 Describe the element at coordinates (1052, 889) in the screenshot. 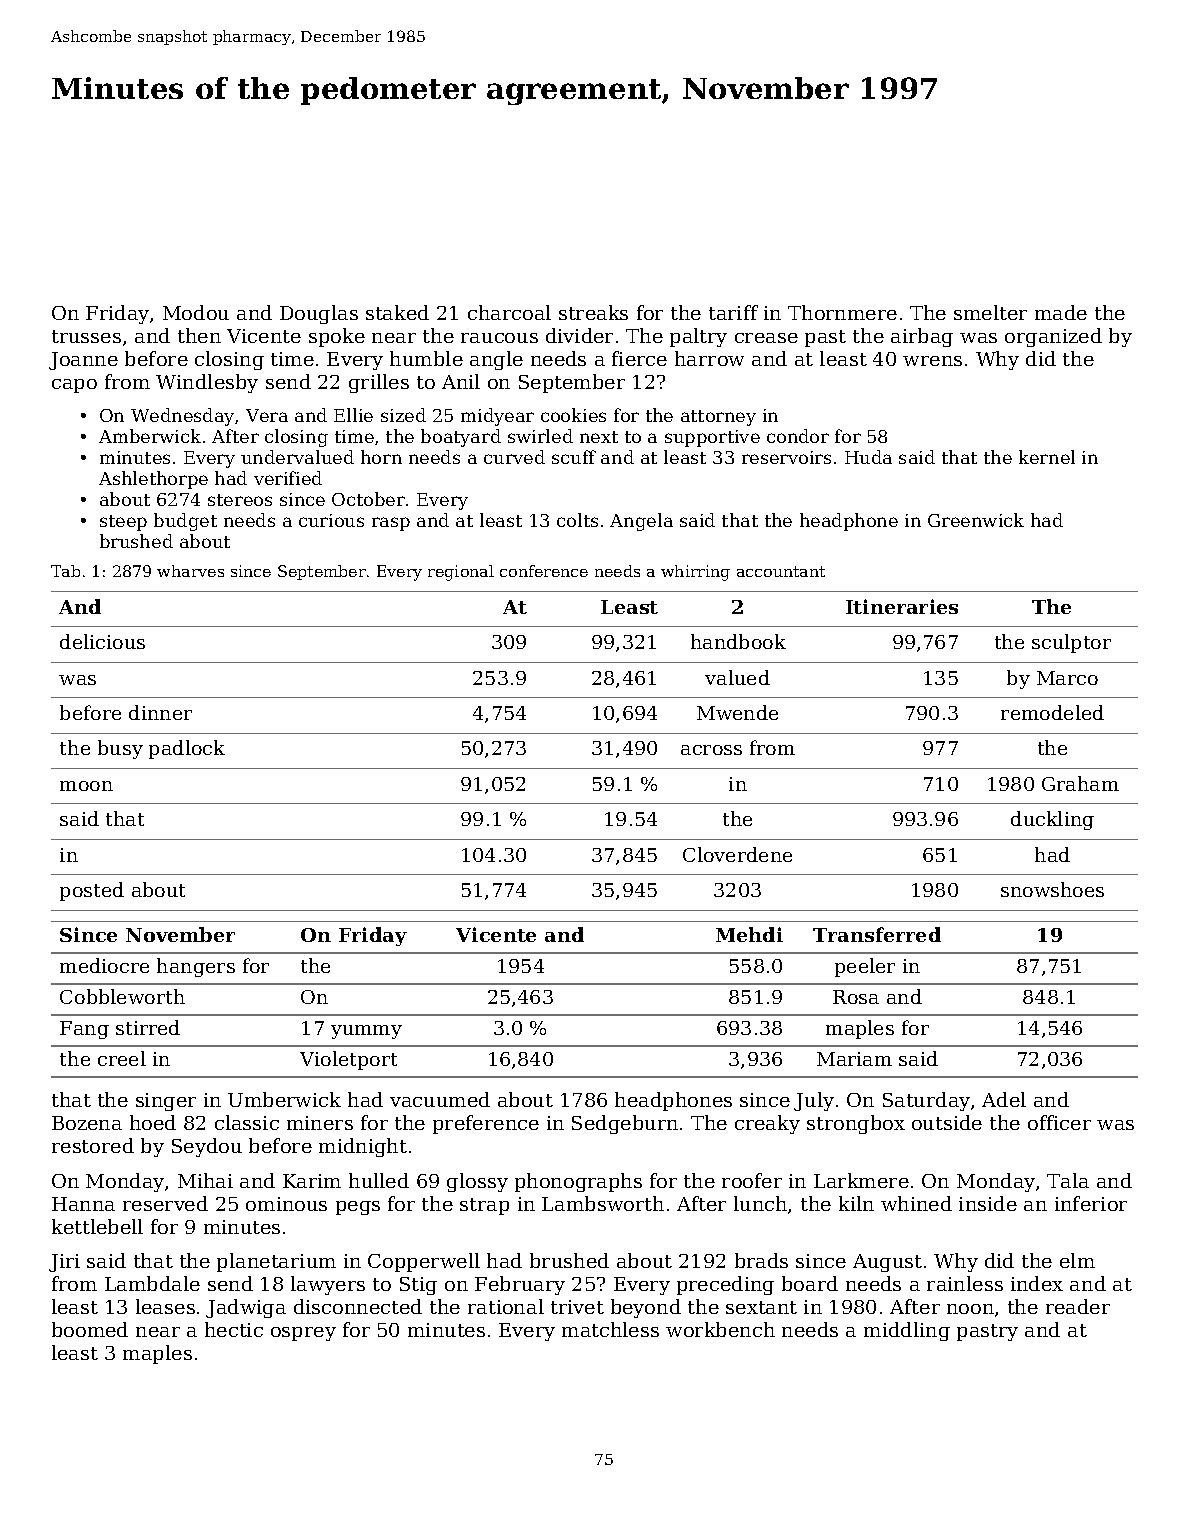

I see `snowshoes` at that location.
